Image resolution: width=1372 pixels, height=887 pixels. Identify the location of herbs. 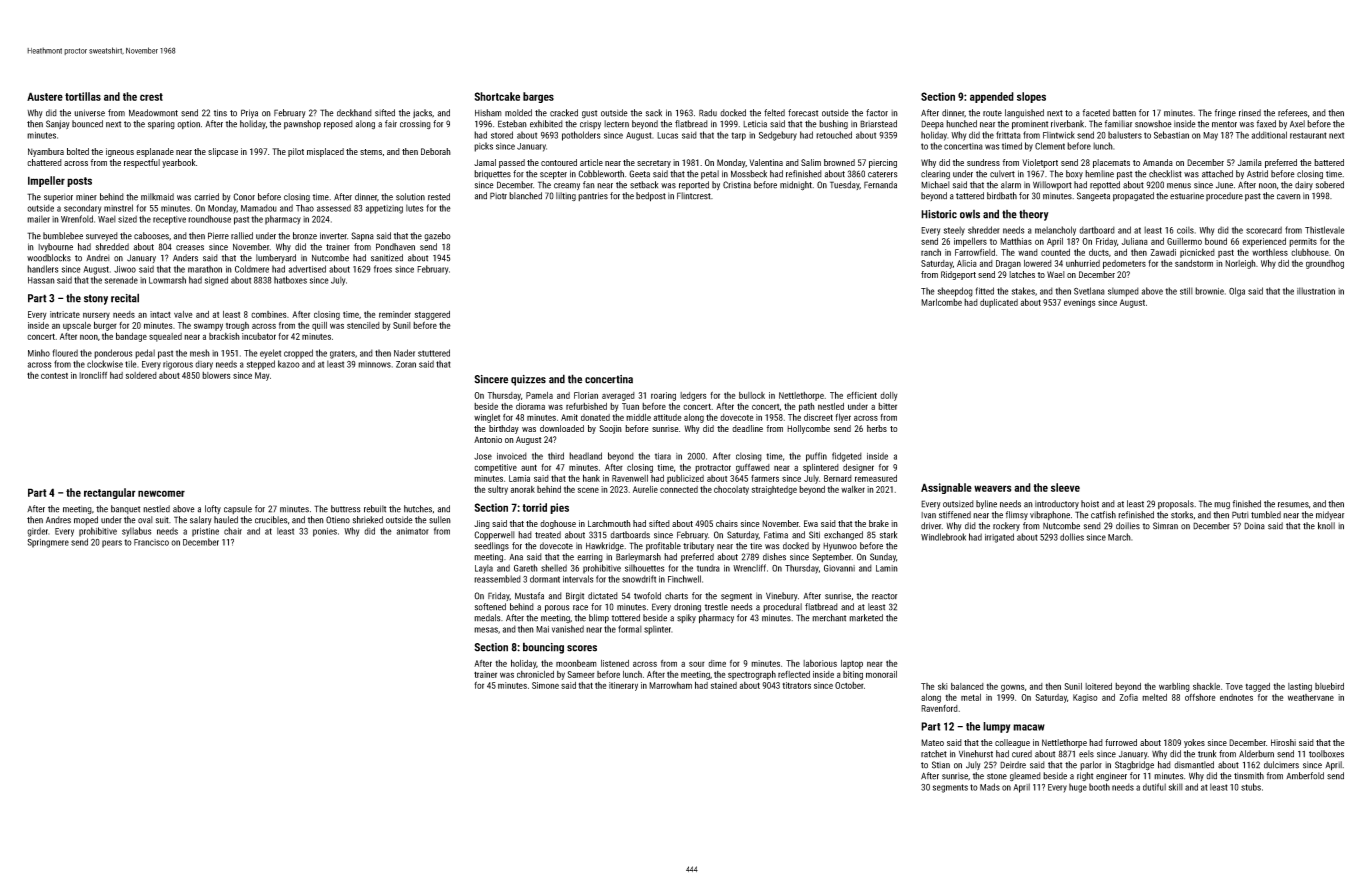
(877, 428).
